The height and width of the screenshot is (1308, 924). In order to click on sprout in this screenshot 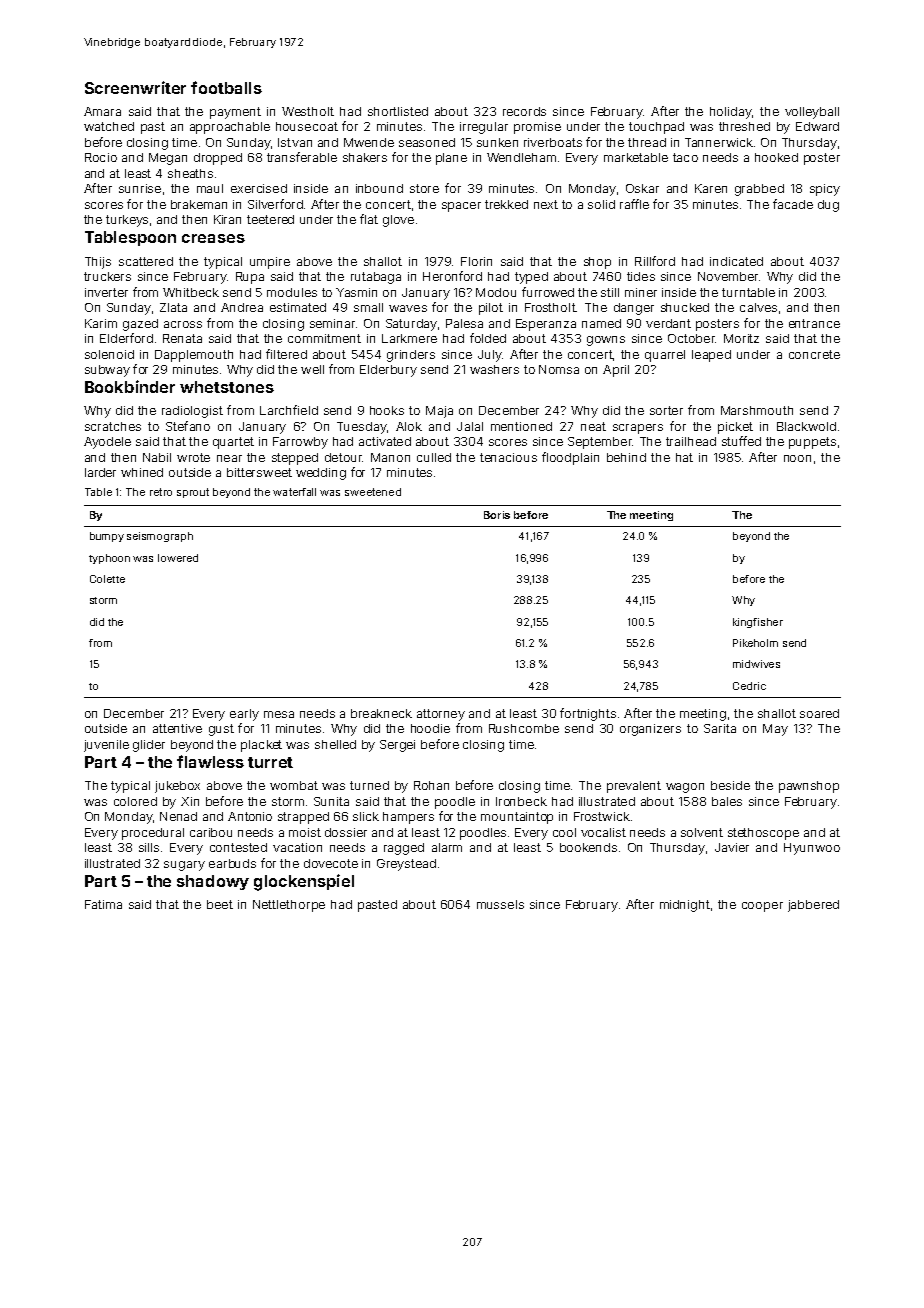, I will do `click(193, 493)`.
